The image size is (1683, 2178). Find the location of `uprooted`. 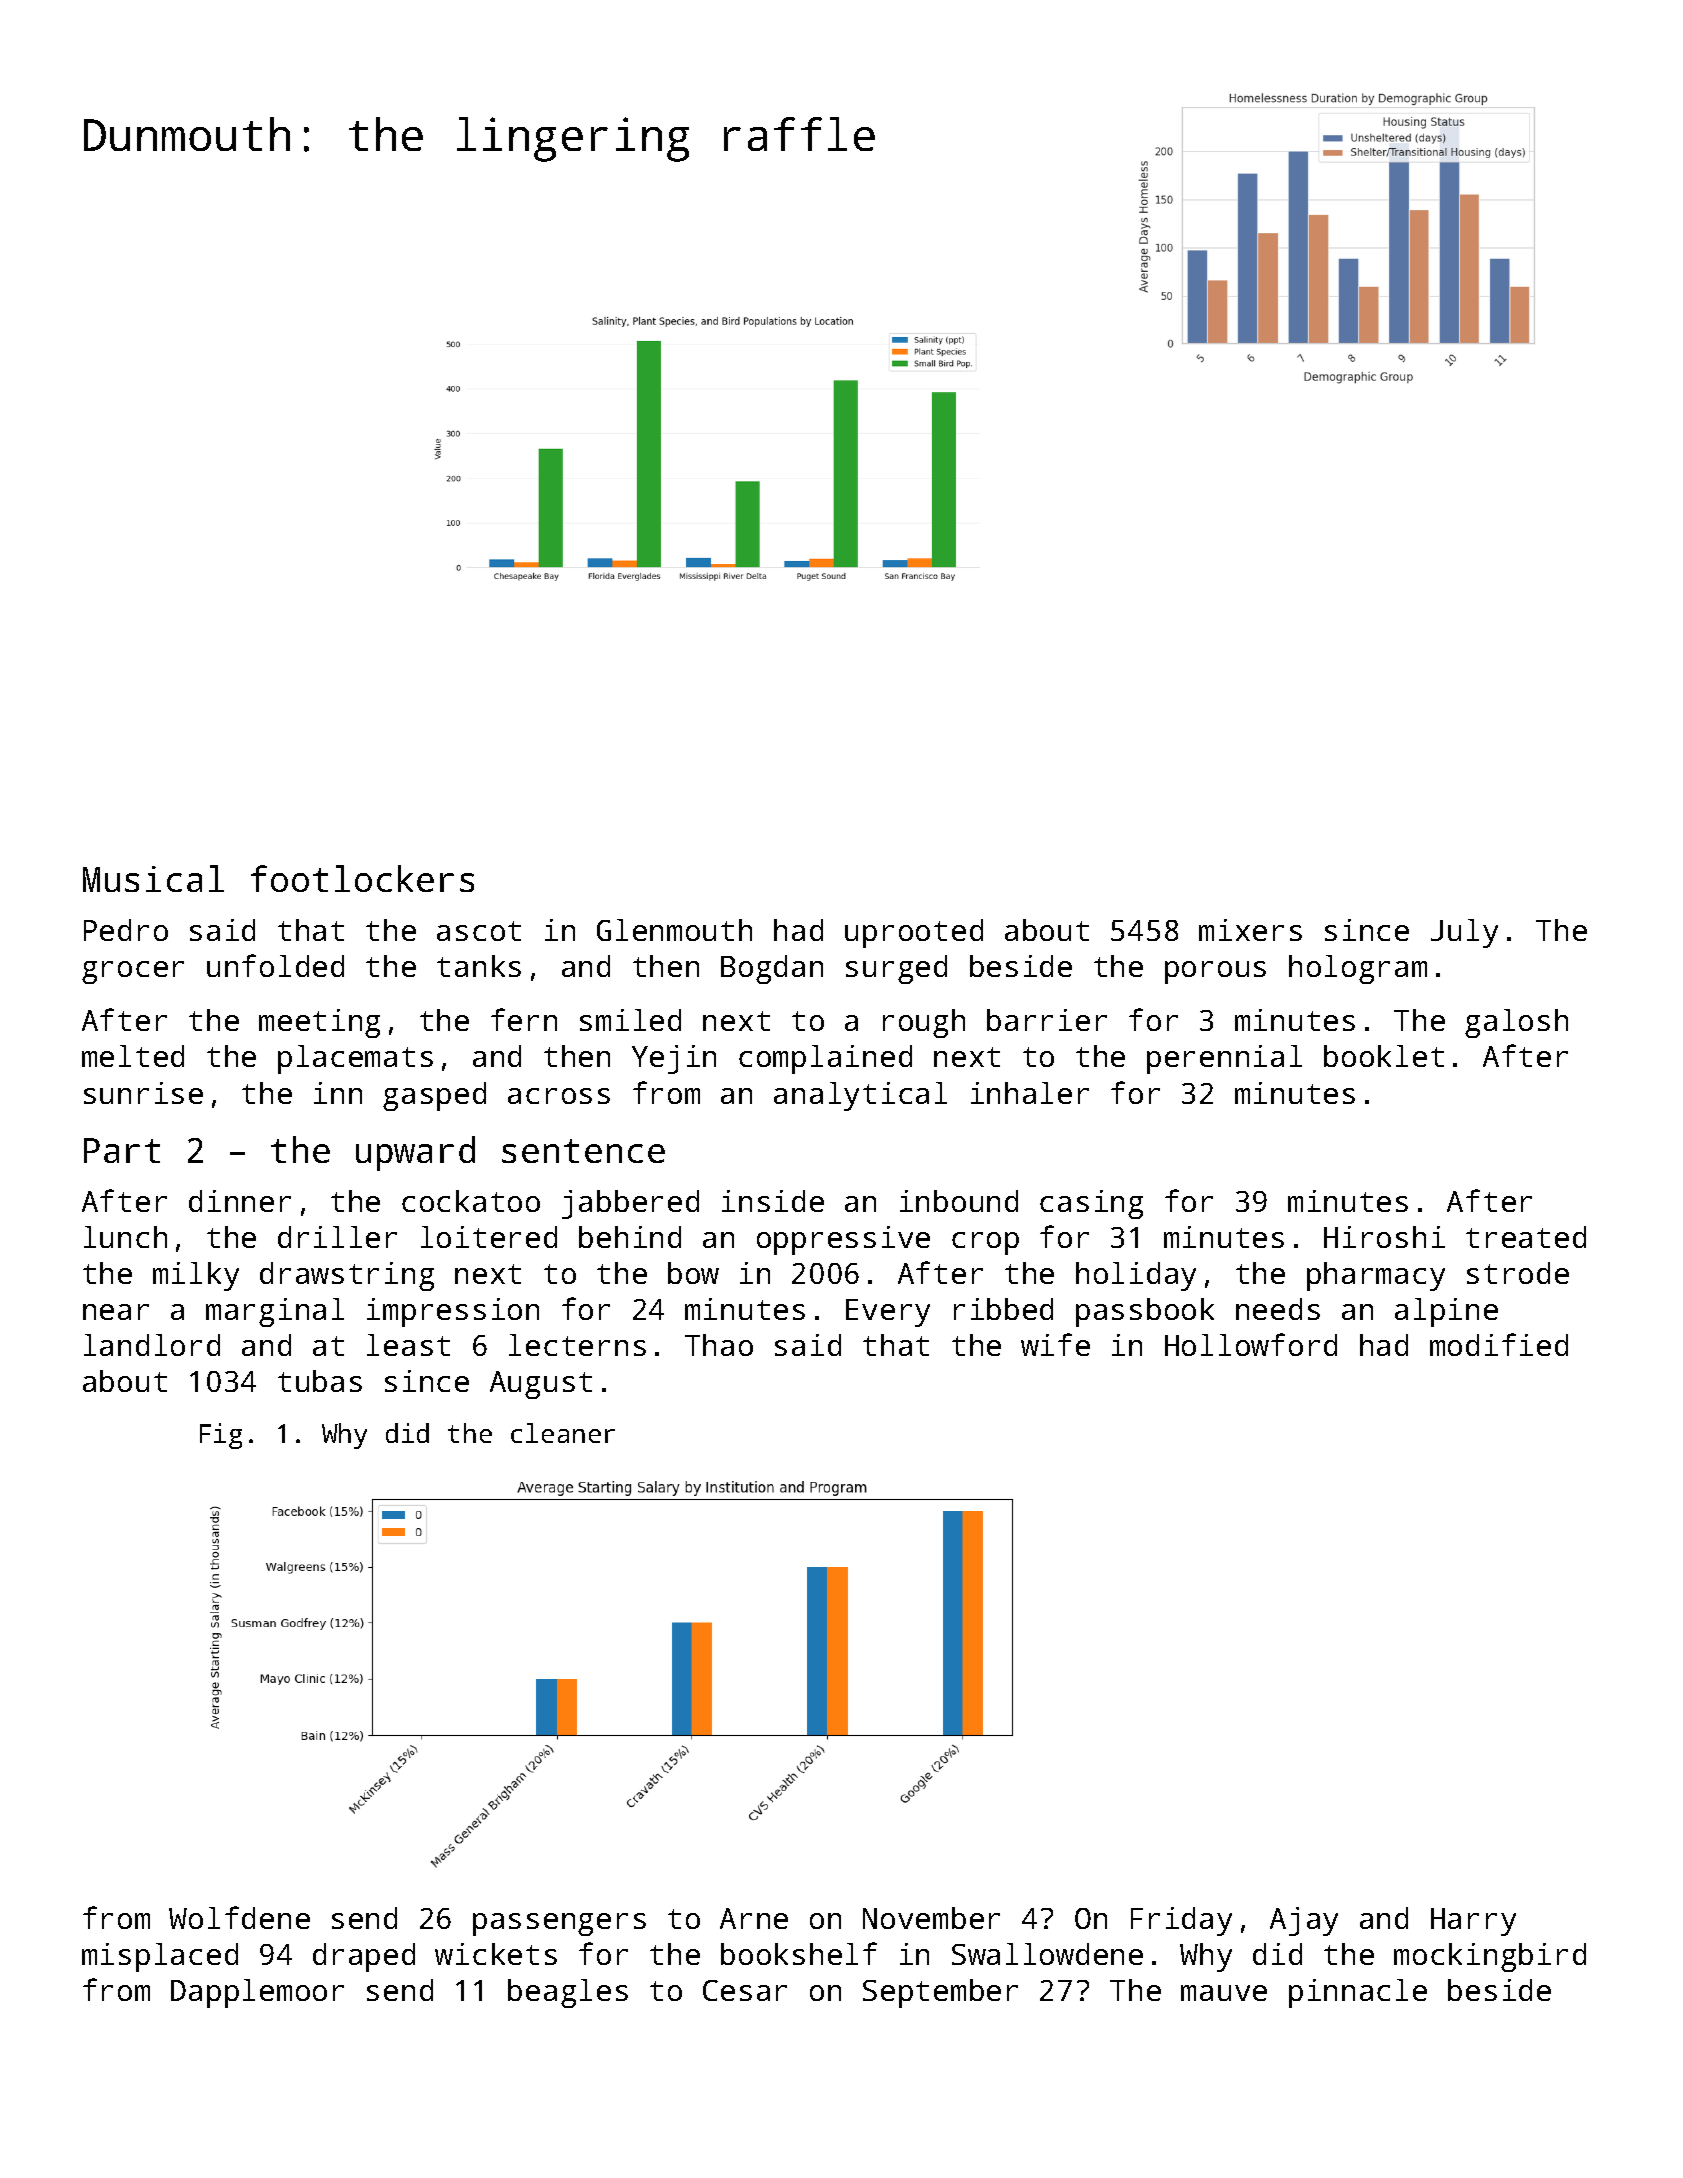

uprooted is located at coordinates (914, 933).
